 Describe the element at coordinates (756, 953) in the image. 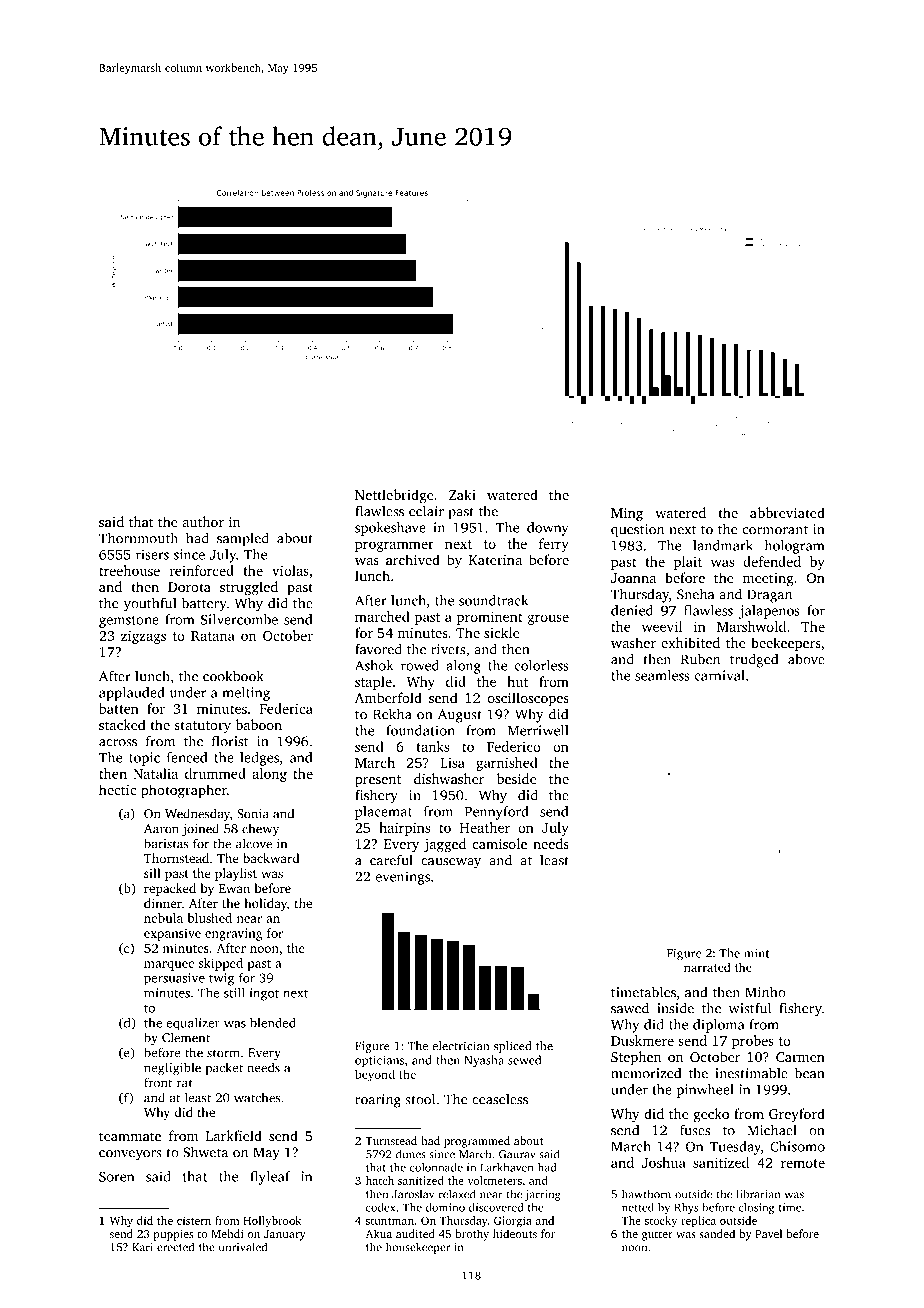

I see `mint` at that location.
